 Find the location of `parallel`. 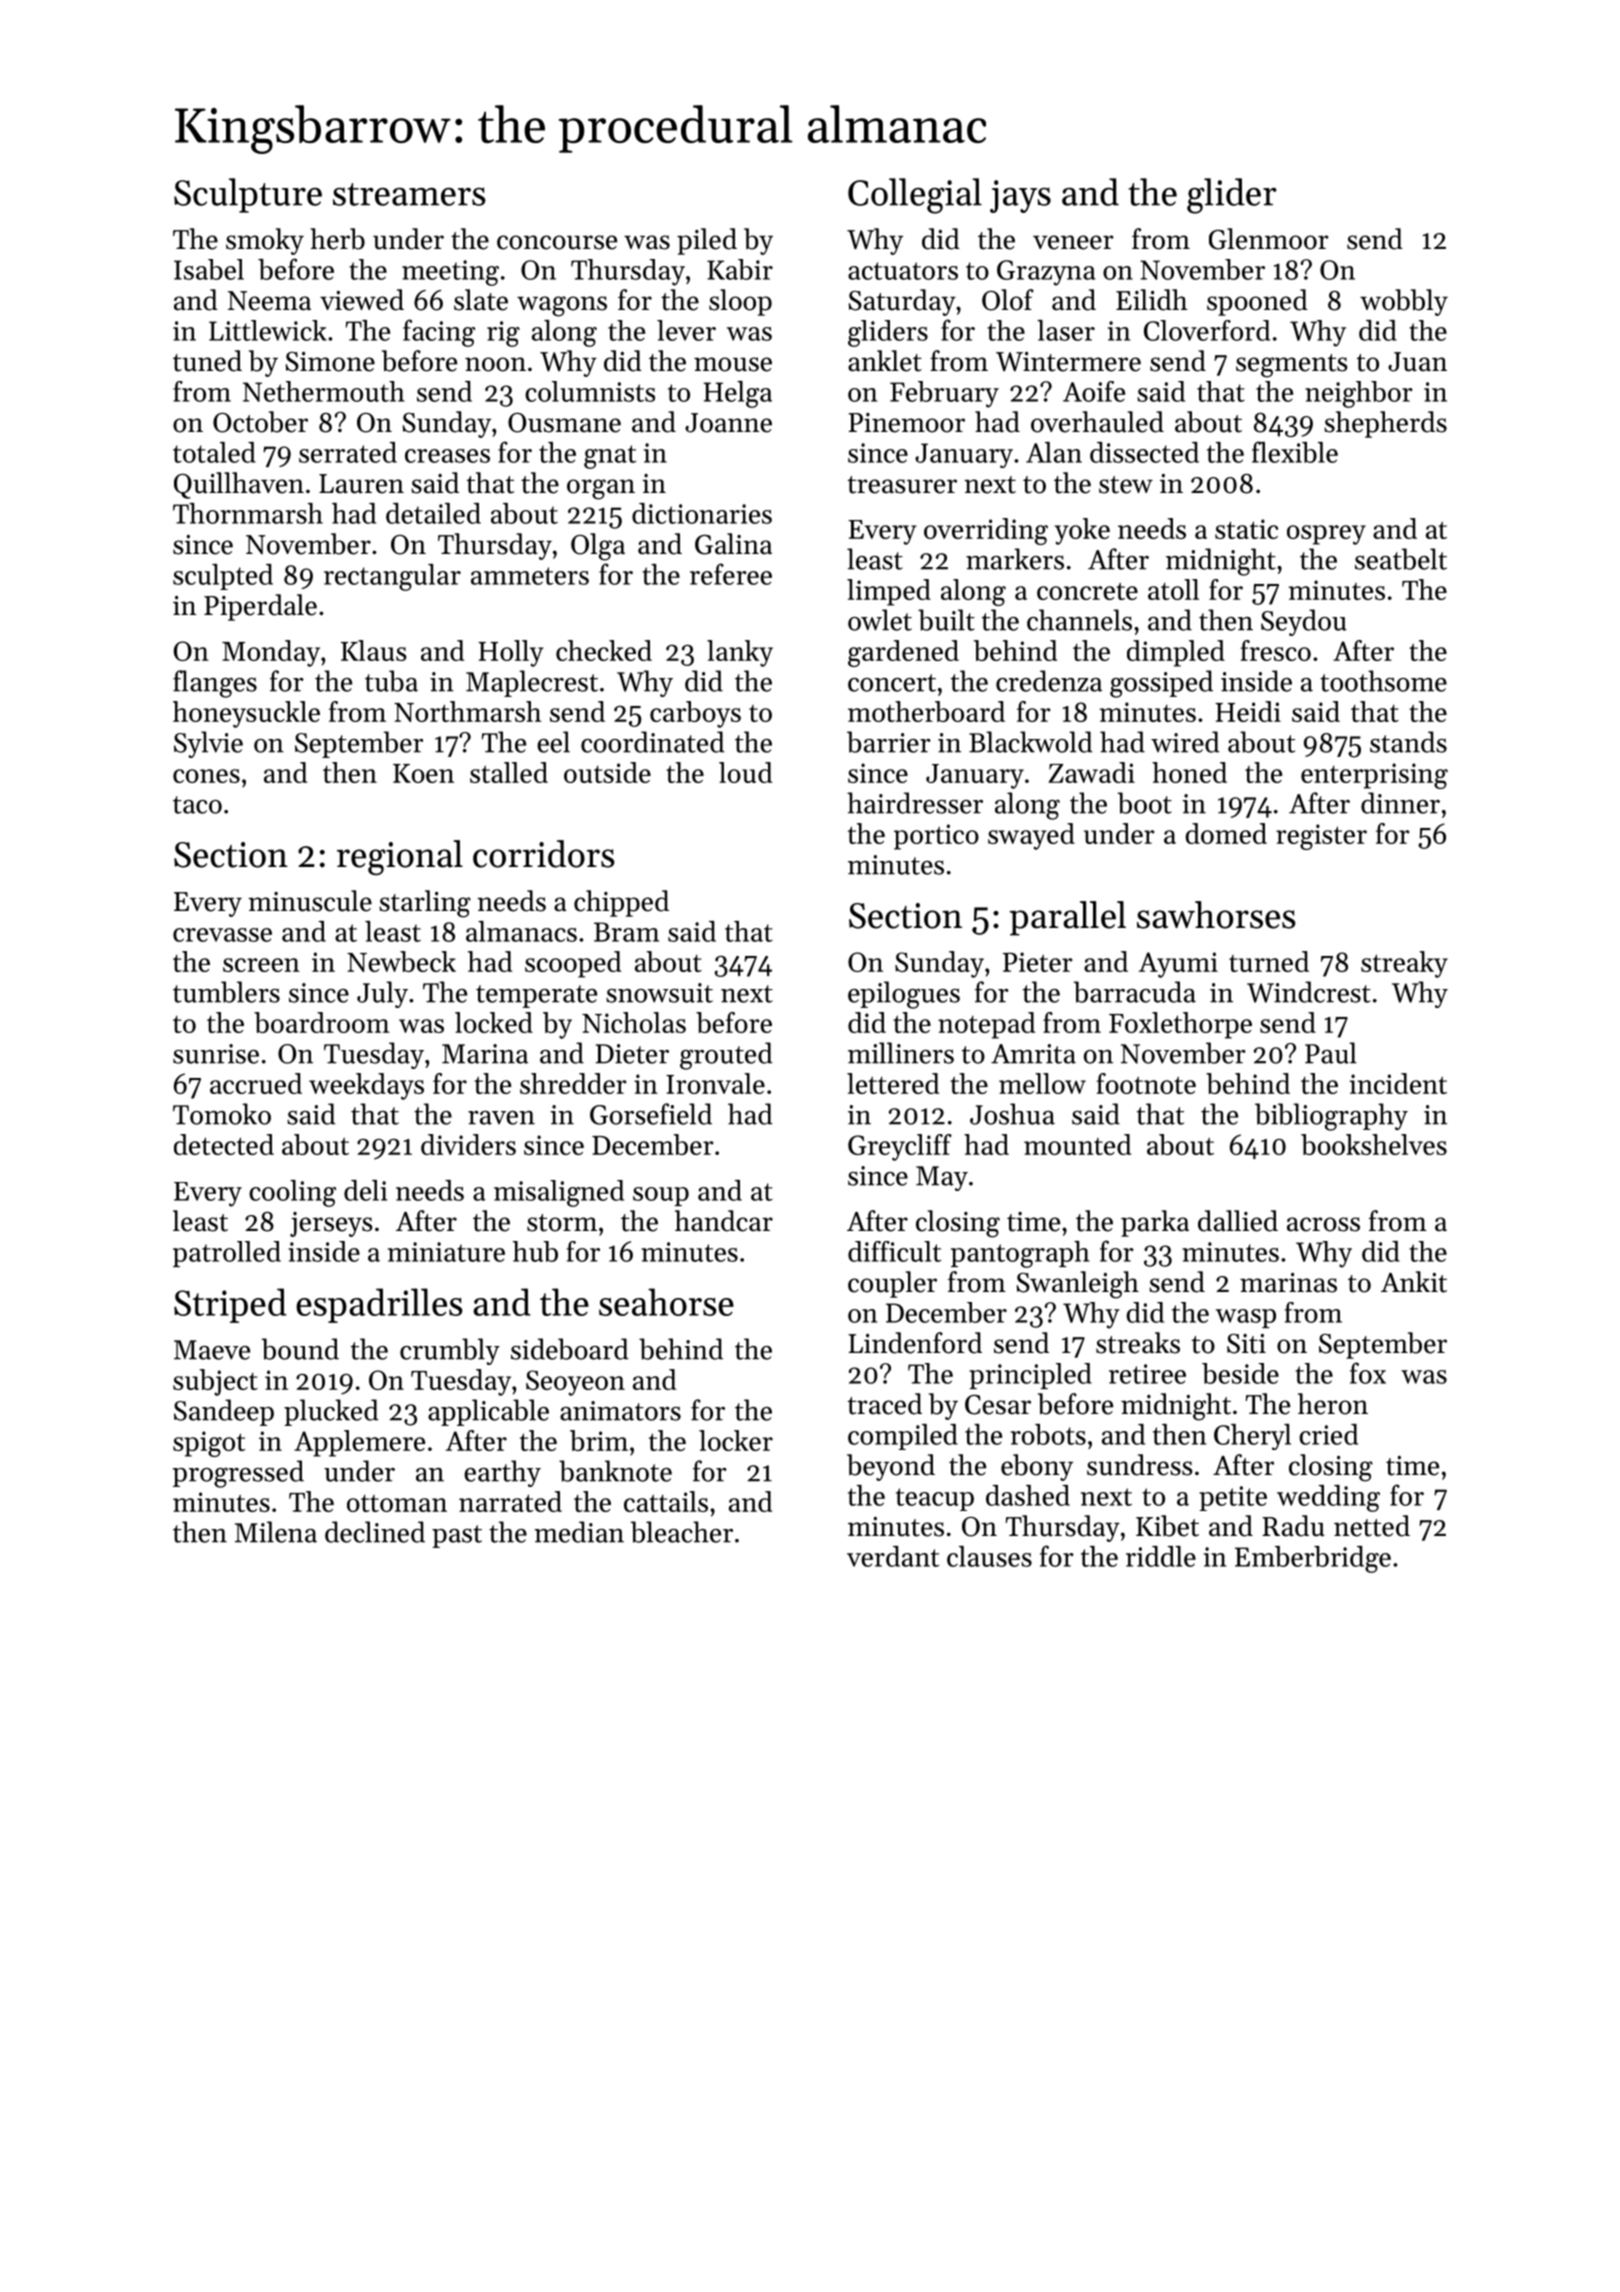

parallel is located at coordinates (1068, 918).
